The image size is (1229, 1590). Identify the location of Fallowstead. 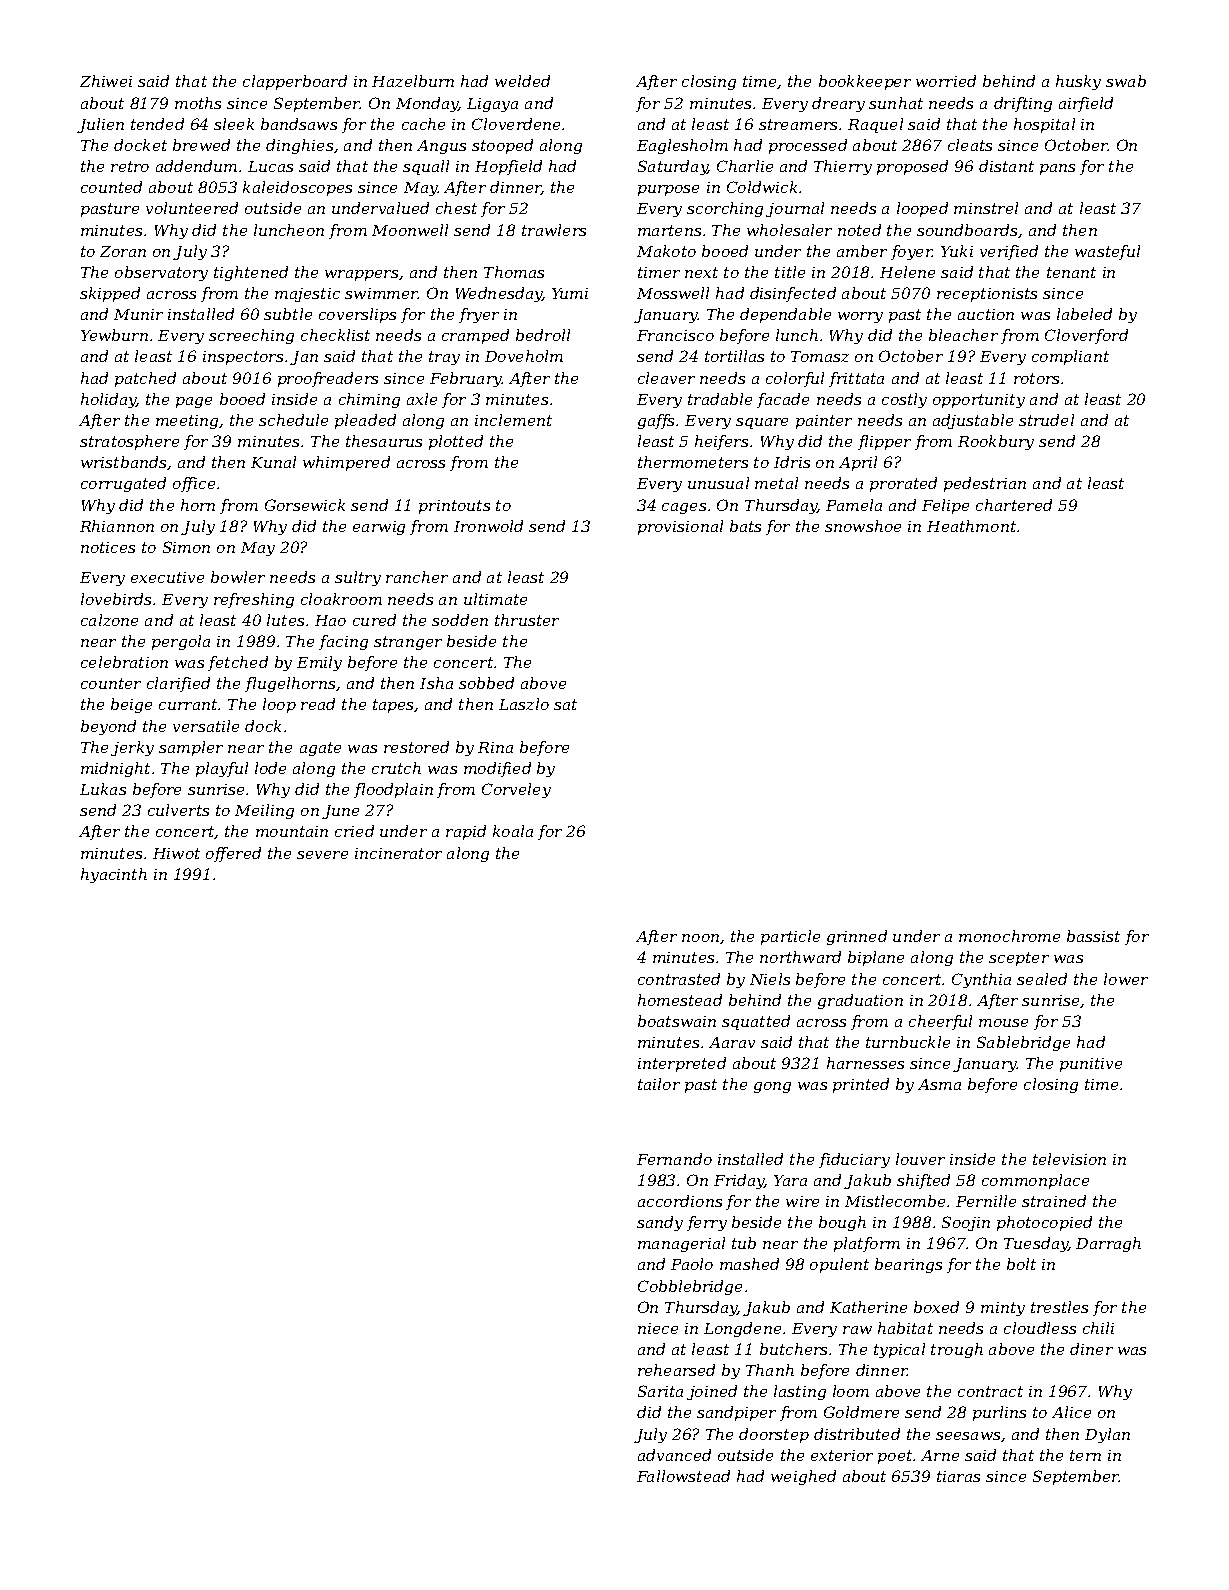
(683, 1476).
